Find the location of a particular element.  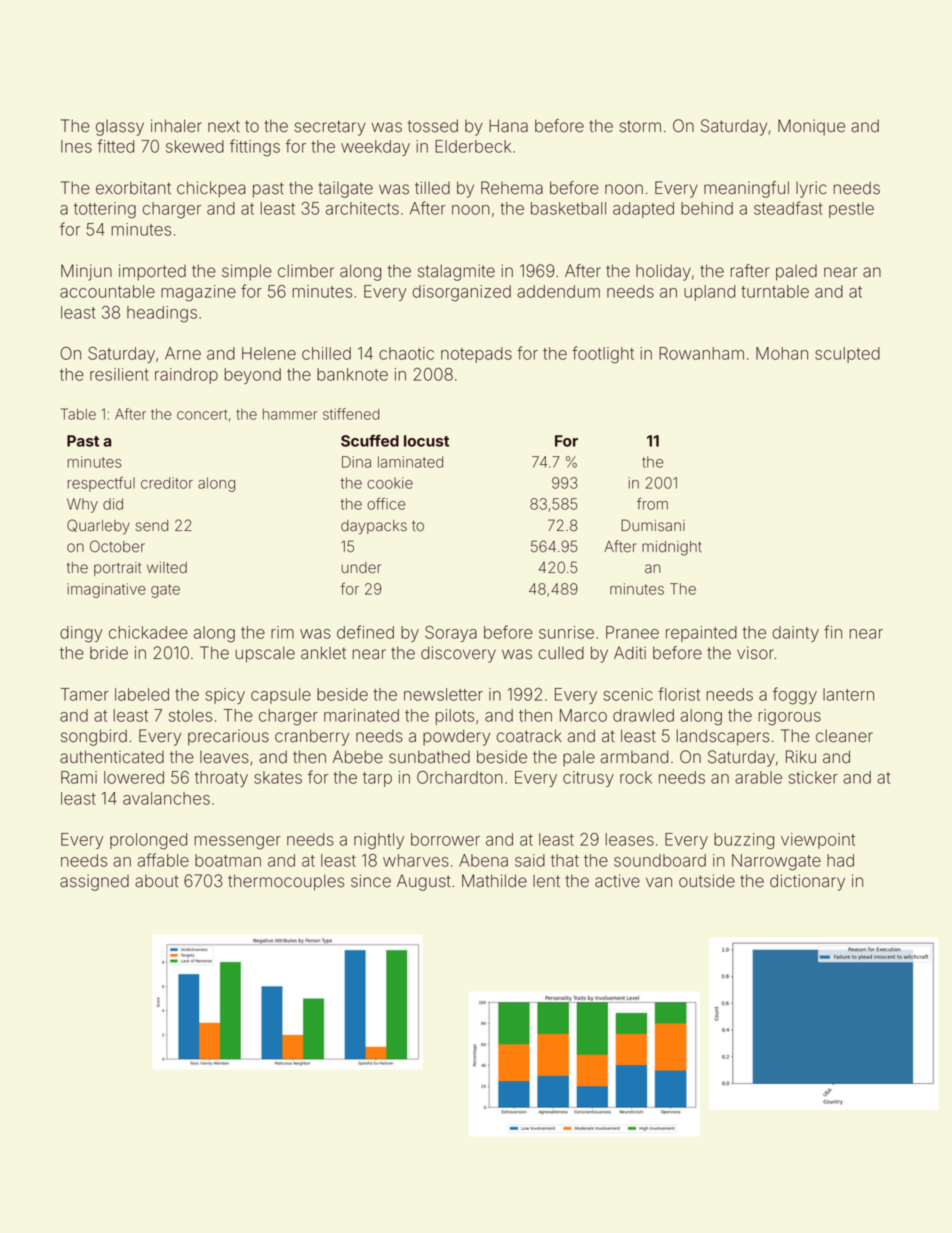

Monique is located at coordinates (811, 127).
